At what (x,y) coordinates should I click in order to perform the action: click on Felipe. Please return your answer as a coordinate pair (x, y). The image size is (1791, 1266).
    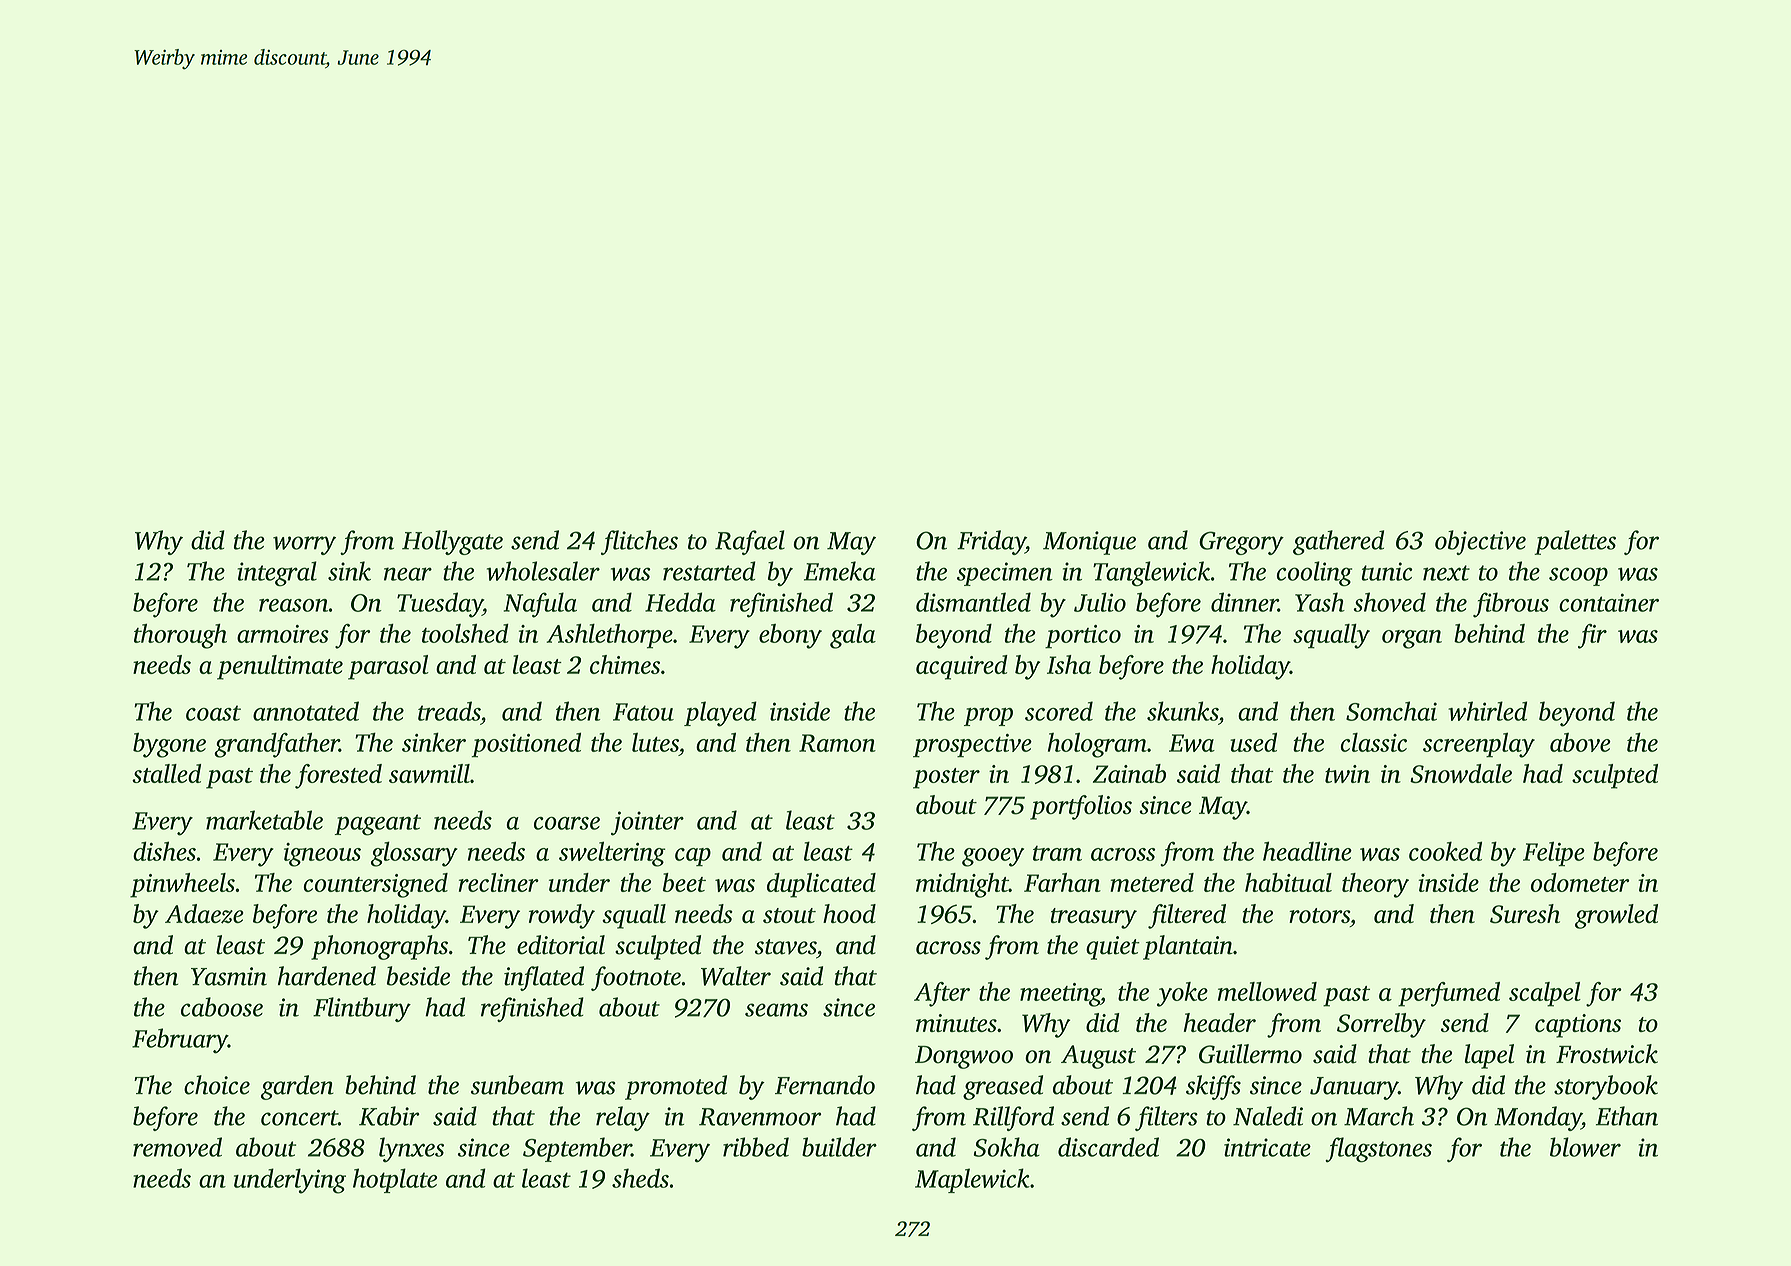
    Looking at the image, I should click on (1554, 853).
